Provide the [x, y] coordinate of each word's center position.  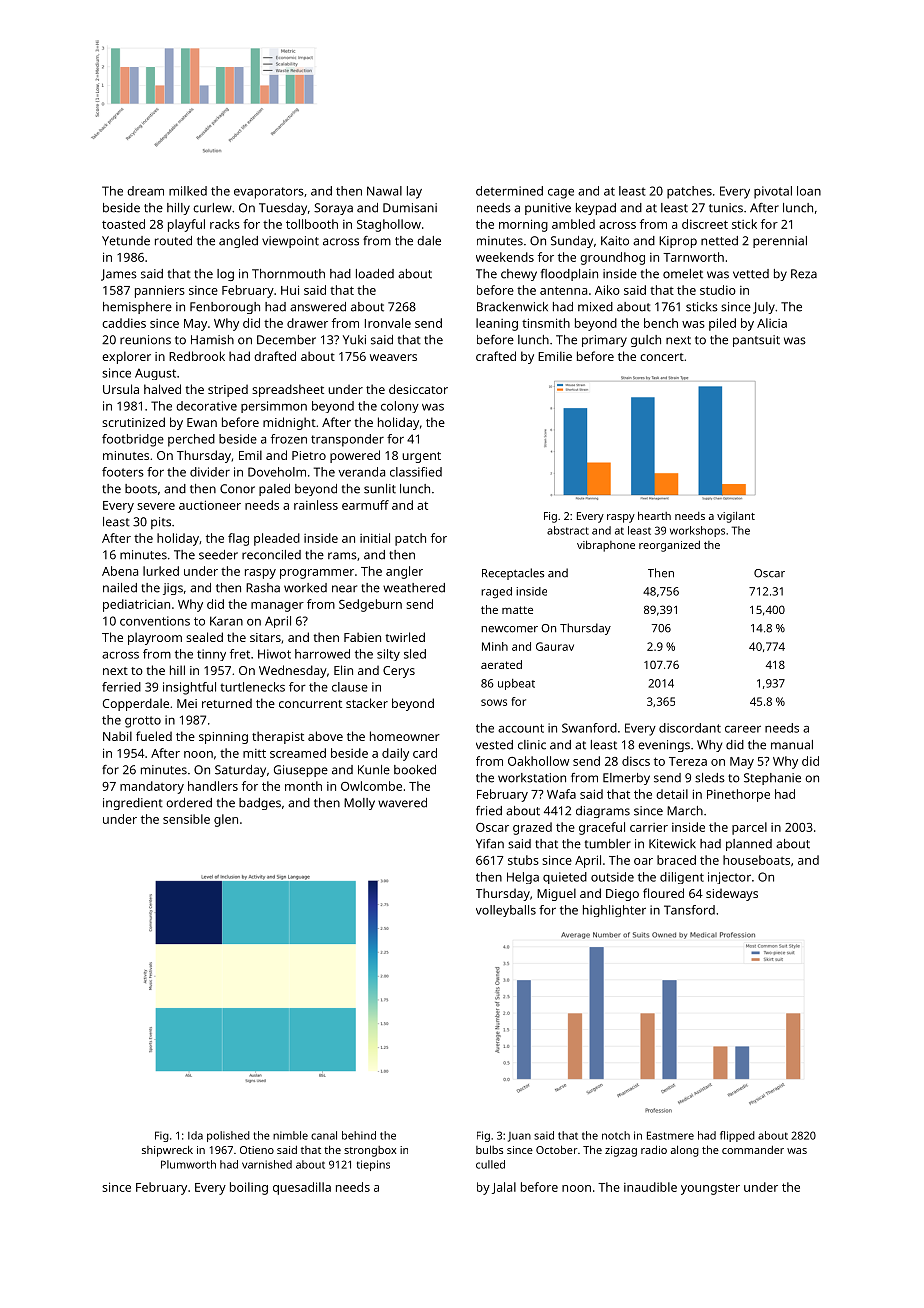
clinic [532, 745]
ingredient [133, 804]
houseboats [756, 860]
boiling [249, 1188]
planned [749, 845]
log [225, 275]
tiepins [373, 1165]
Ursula [121, 389]
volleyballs [506, 911]
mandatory [152, 787]
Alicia [772, 323]
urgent [421, 457]
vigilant [736, 517]
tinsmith [546, 323]
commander [753, 1150]
